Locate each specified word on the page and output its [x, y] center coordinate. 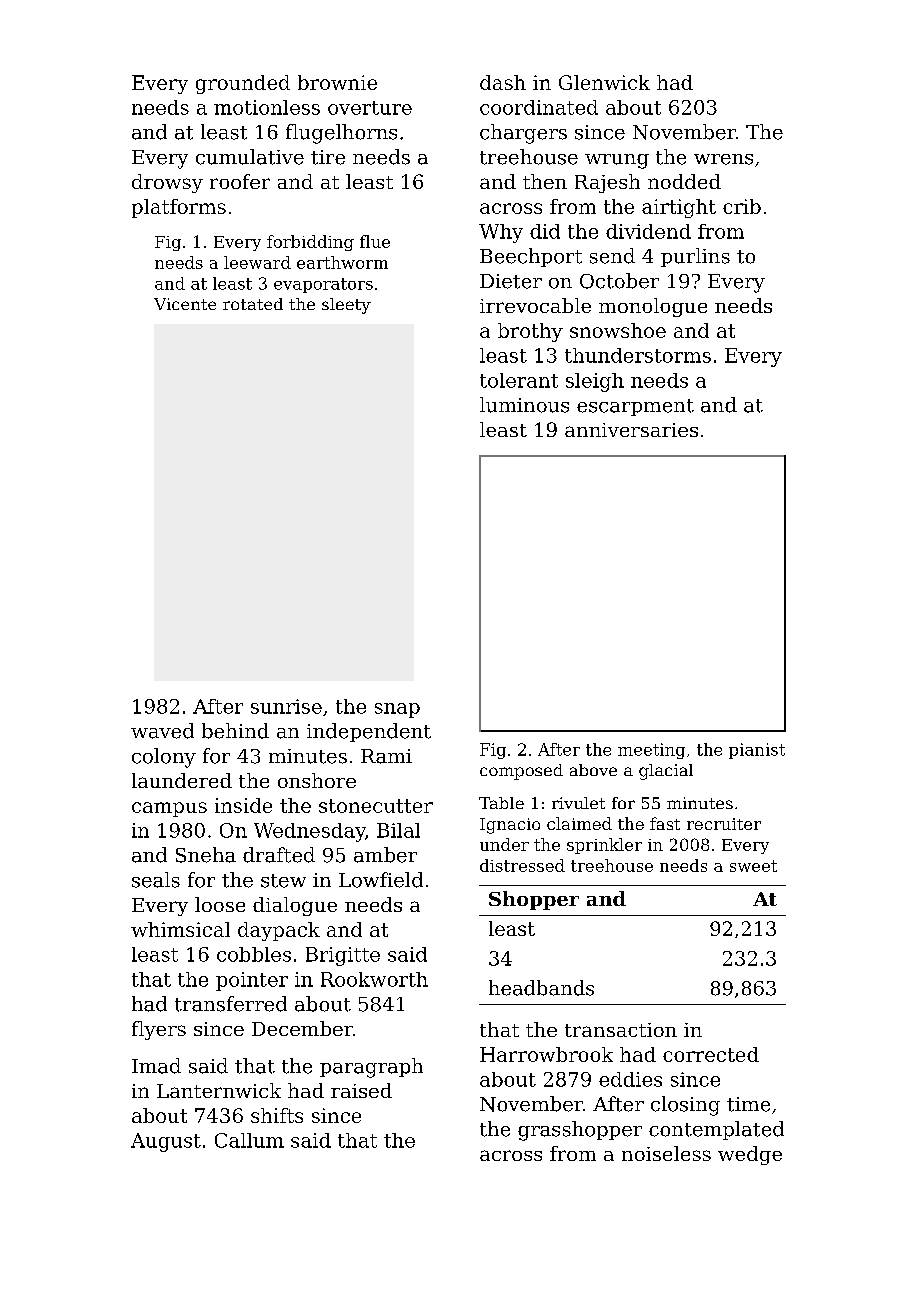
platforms [179, 208]
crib [742, 206]
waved [162, 731]
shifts [277, 1115]
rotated [253, 304]
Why [501, 233]
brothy [530, 332]
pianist [757, 751]
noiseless [666, 1153]
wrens [723, 159]
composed [521, 772]
